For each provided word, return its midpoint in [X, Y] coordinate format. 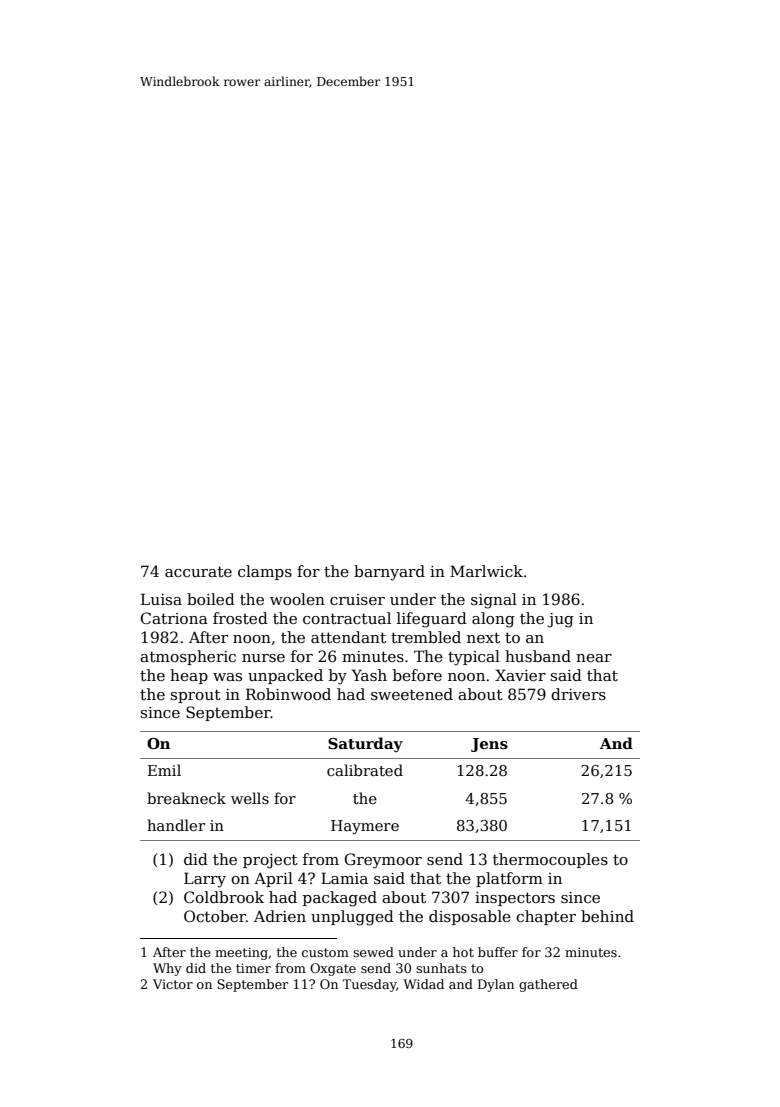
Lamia [344, 878]
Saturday [365, 744]
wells [250, 798]
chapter [546, 917]
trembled [426, 637]
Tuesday [369, 985]
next [483, 637]
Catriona [174, 618]
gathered [548, 985]
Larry [205, 880]
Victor [173, 984]
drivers [578, 694]
